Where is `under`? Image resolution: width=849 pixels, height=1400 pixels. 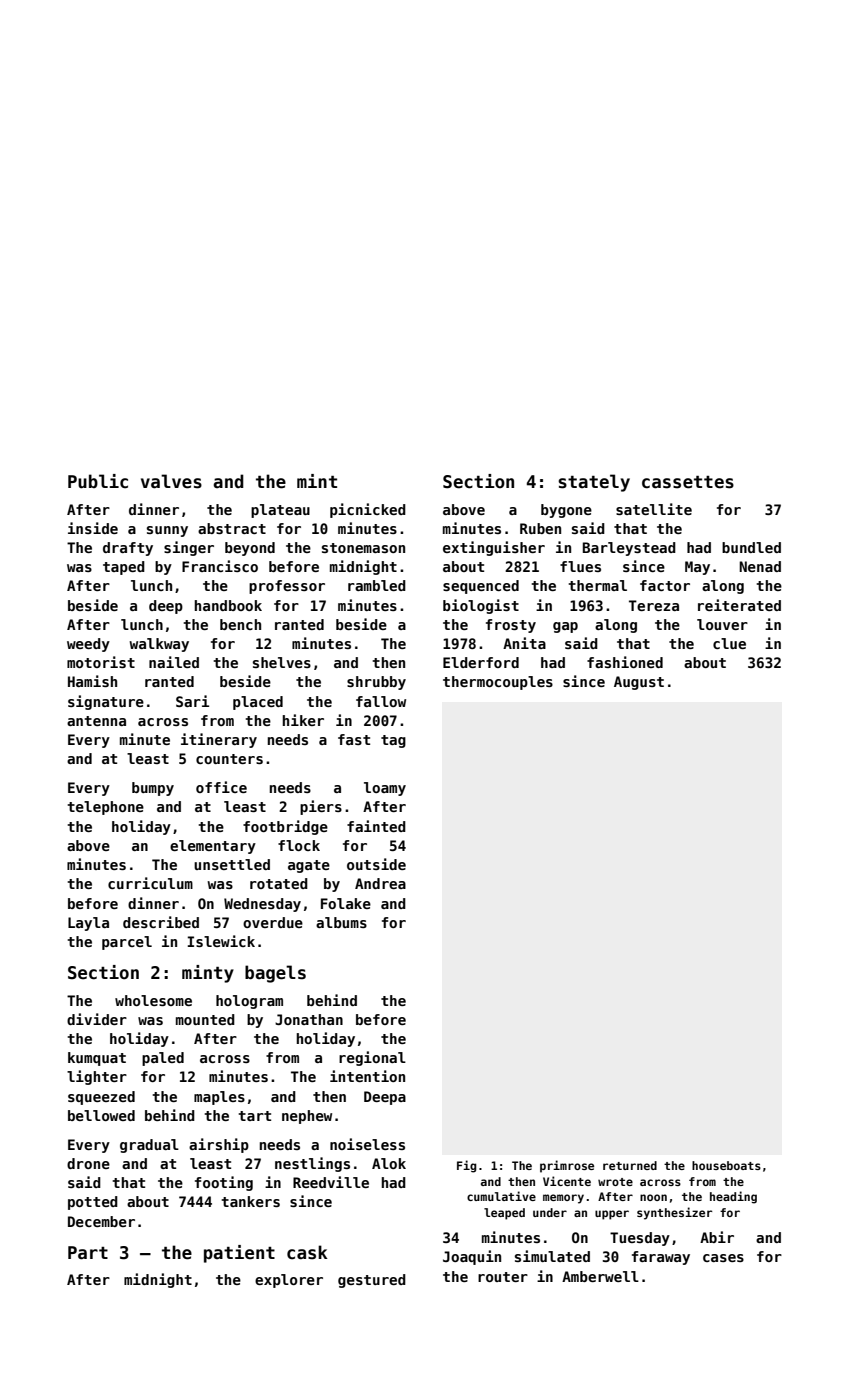 under is located at coordinates (550, 1212).
